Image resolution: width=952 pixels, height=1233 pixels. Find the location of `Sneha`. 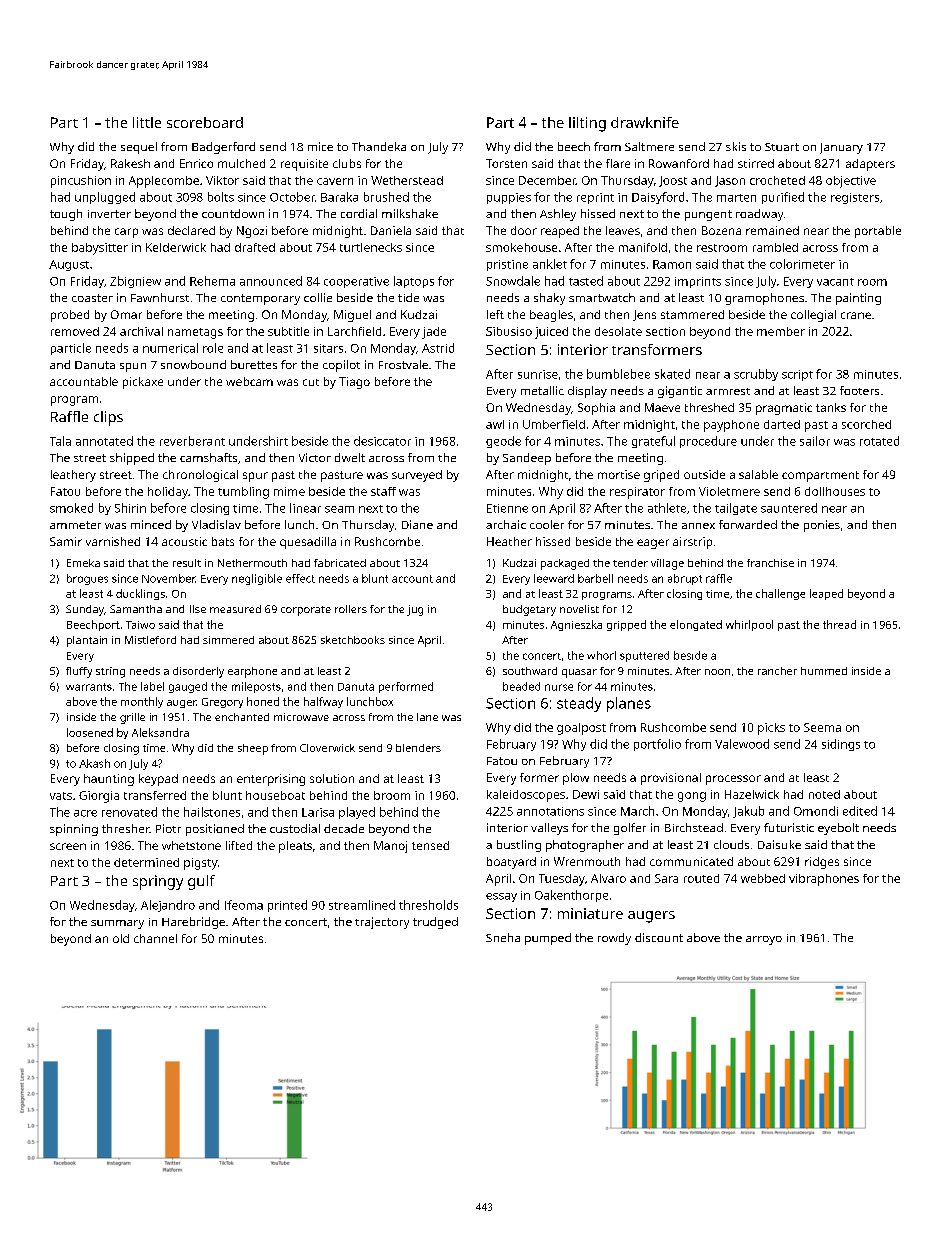

Sneha is located at coordinates (503, 937).
